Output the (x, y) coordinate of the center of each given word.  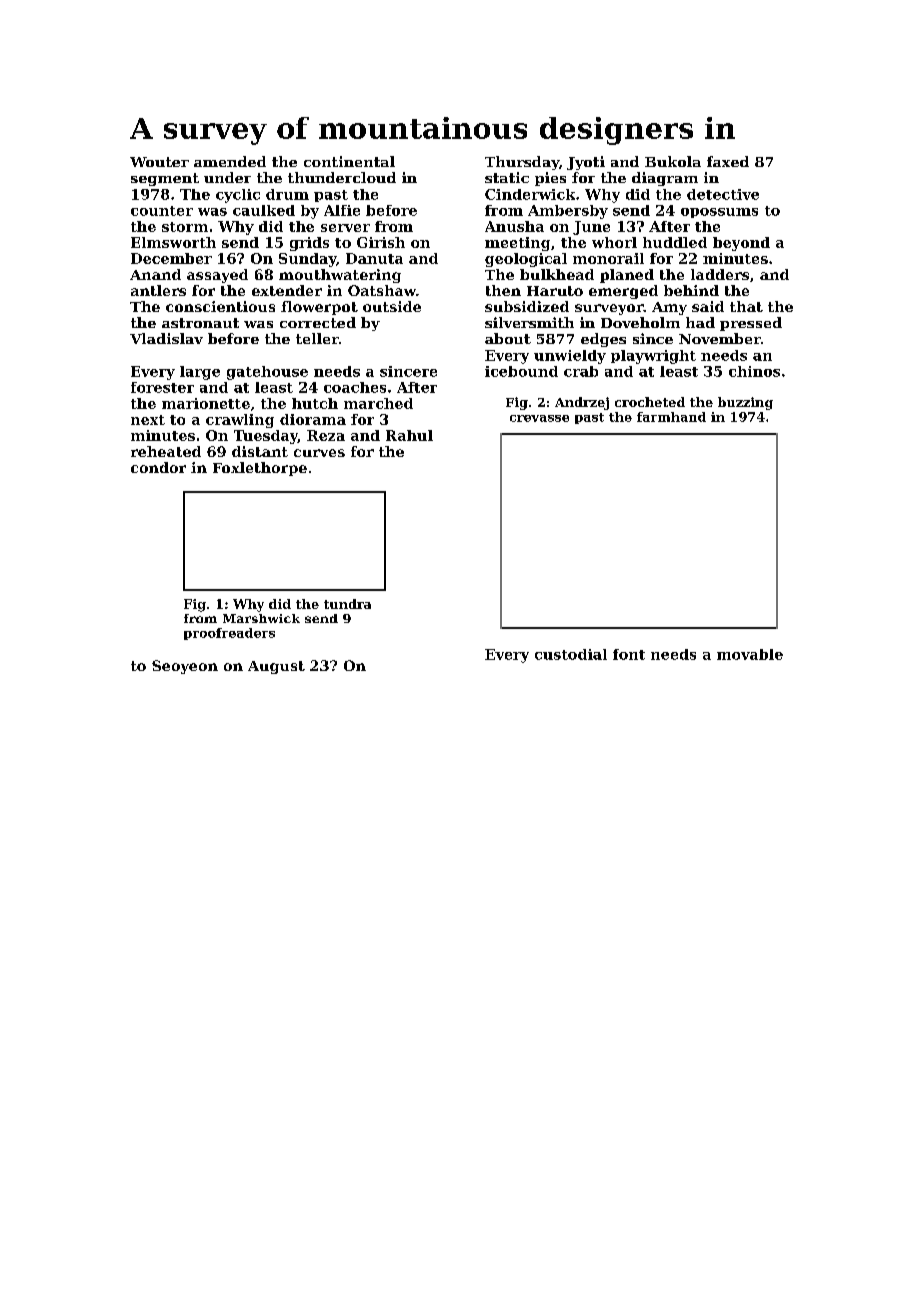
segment (165, 179)
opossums (719, 213)
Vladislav (166, 338)
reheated (166, 451)
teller (317, 338)
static (507, 177)
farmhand (671, 417)
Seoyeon (185, 667)
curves (319, 453)
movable (750, 654)
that (746, 306)
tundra (347, 604)
